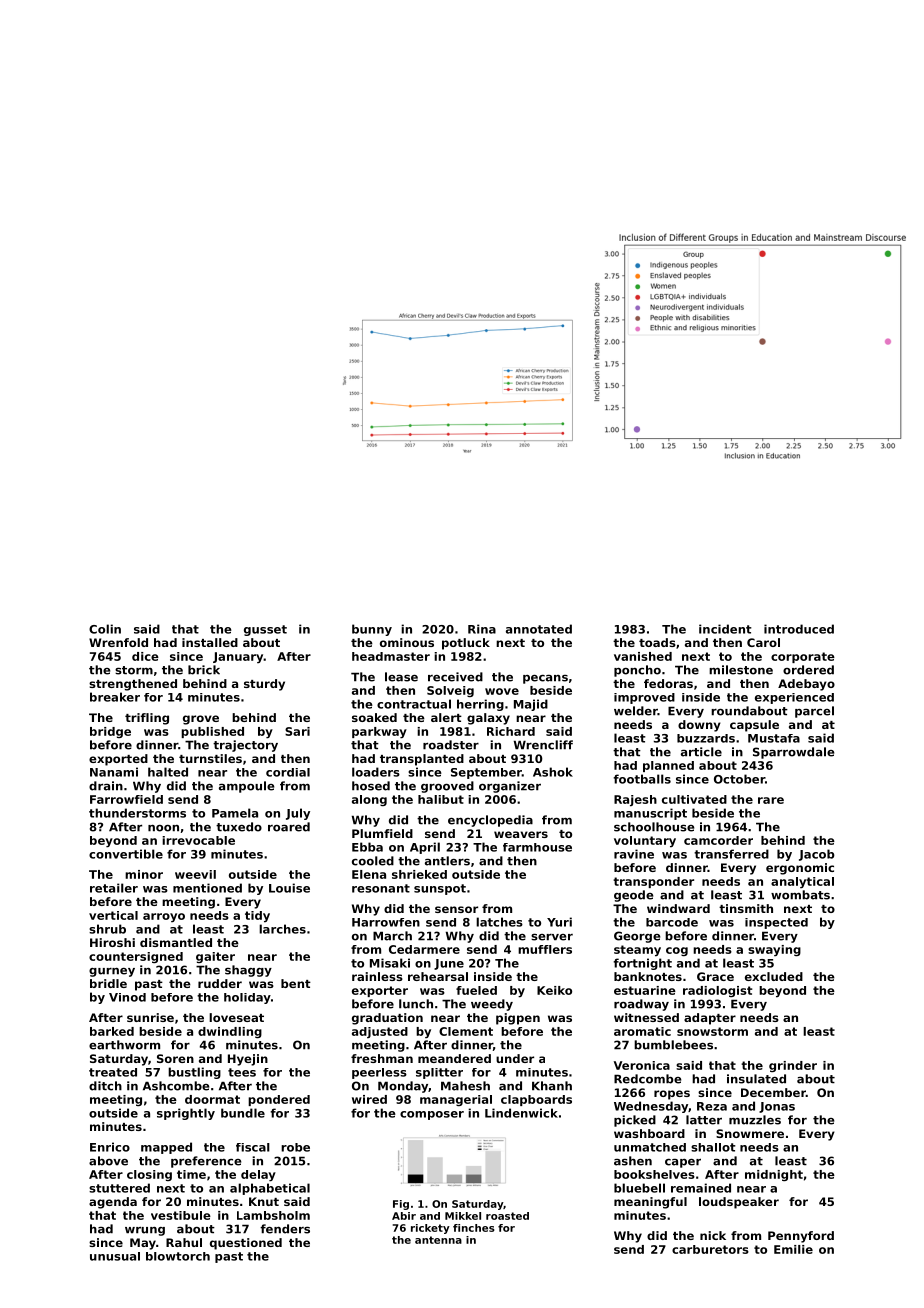  What do you see at coordinates (466, 644) in the image?
I see `potluck` at bounding box center [466, 644].
